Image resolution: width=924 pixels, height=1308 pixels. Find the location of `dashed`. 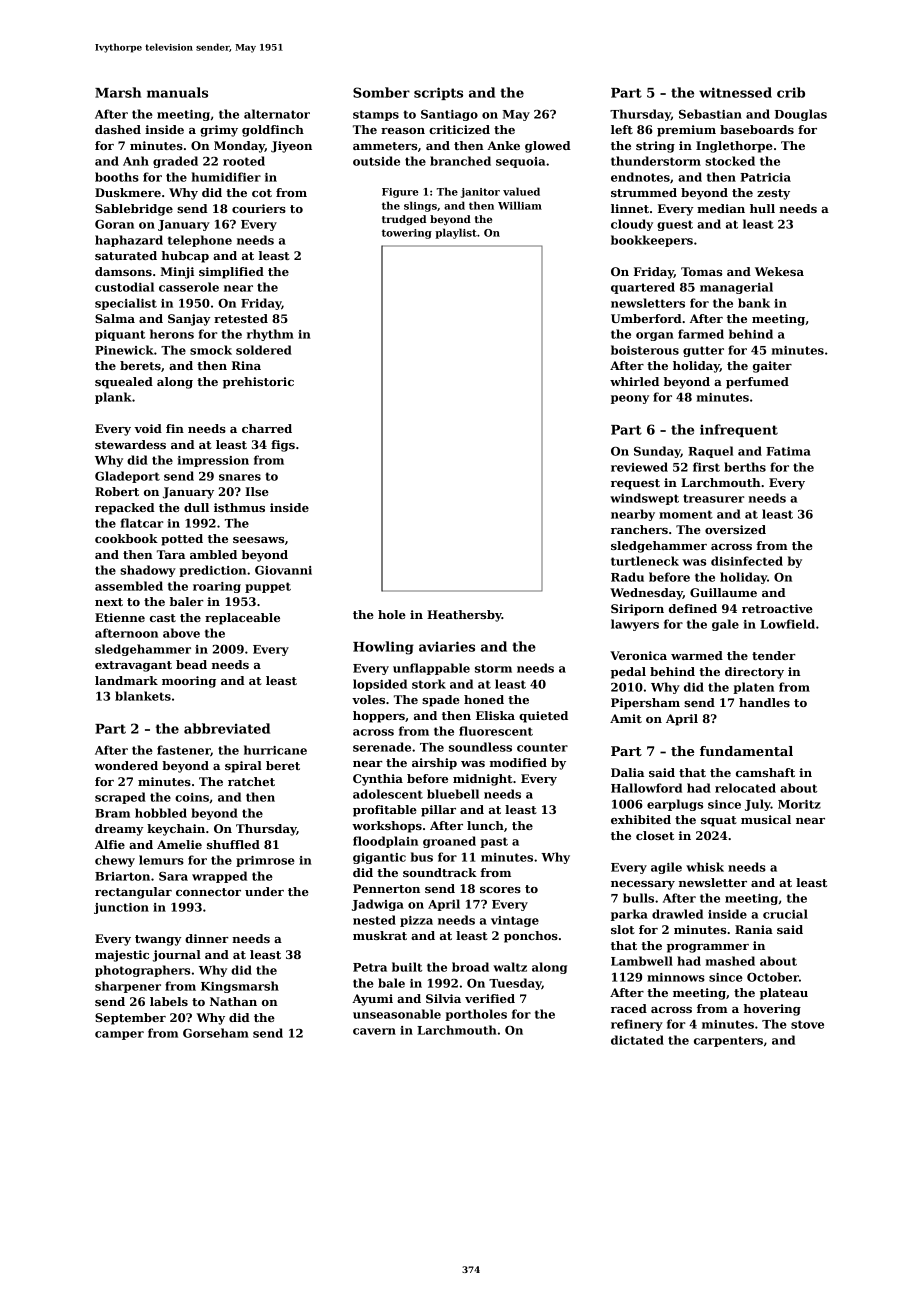

dashed is located at coordinates (118, 129).
